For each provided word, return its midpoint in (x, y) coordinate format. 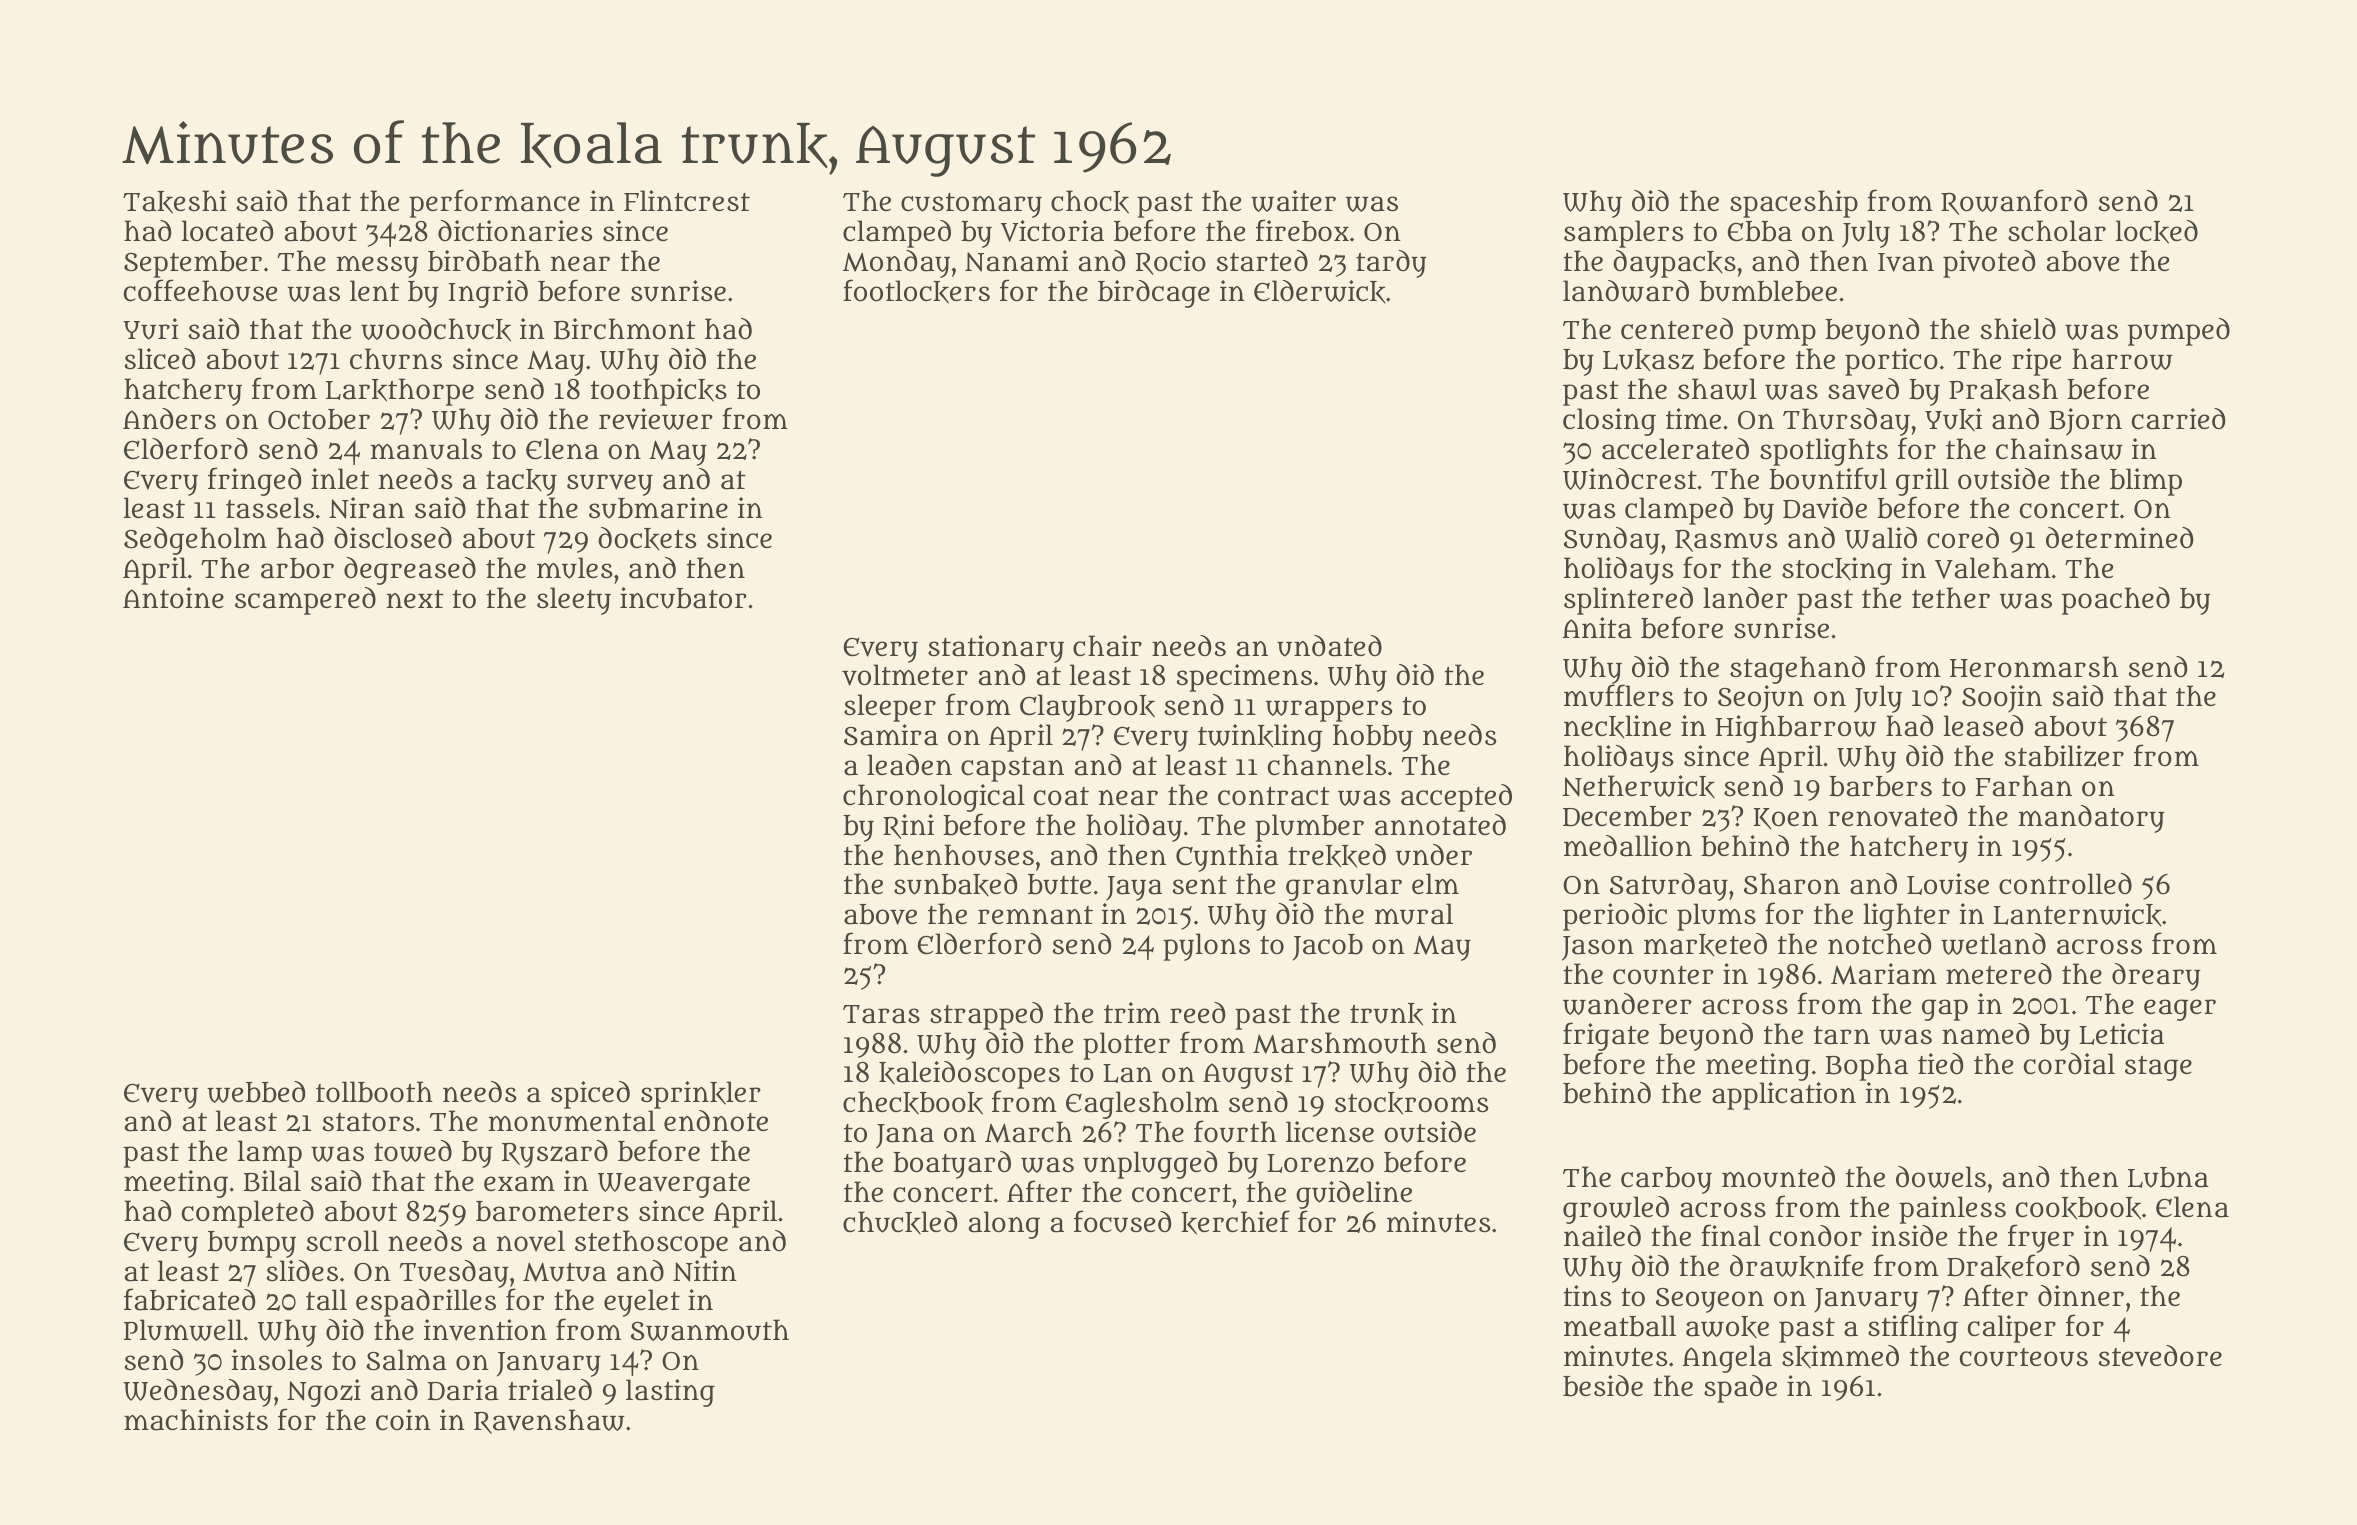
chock (1090, 202)
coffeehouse (200, 290)
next (415, 599)
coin (403, 1420)
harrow (2122, 359)
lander (1745, 598)
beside (1603, 1386)
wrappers (1329, 711)
